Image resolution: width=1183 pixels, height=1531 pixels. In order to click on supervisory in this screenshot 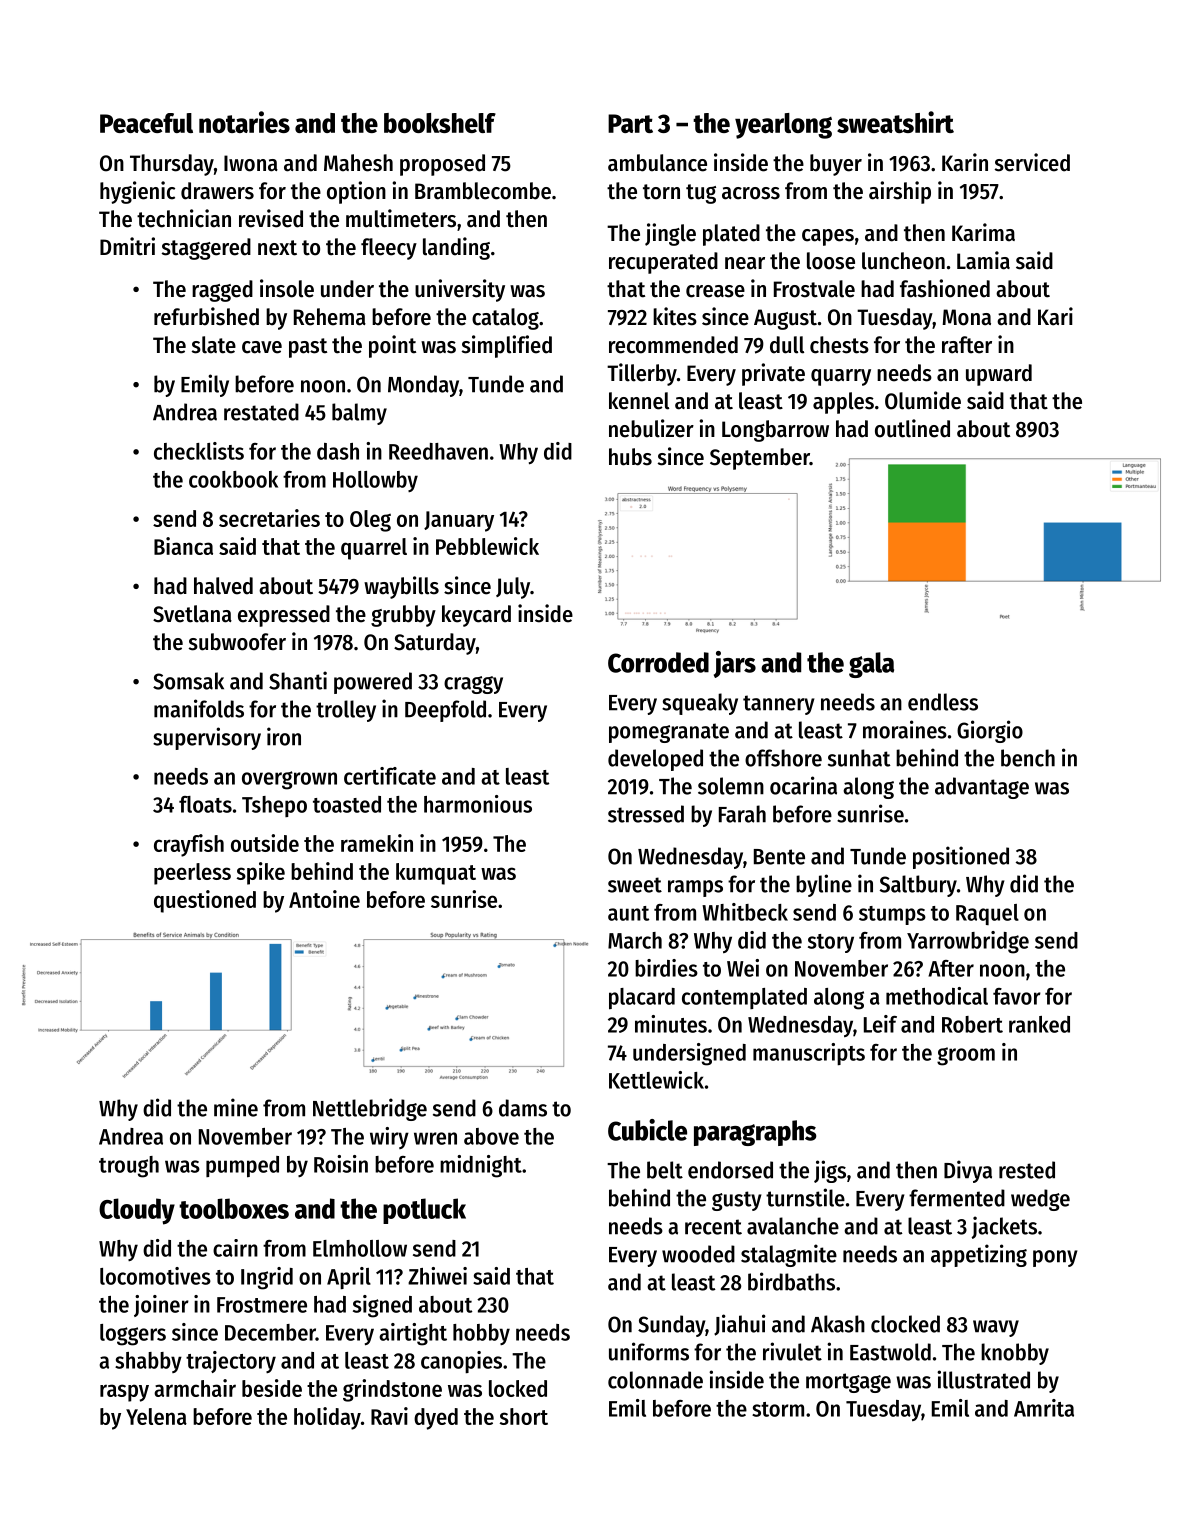, I will do `click(207, 738)`.
